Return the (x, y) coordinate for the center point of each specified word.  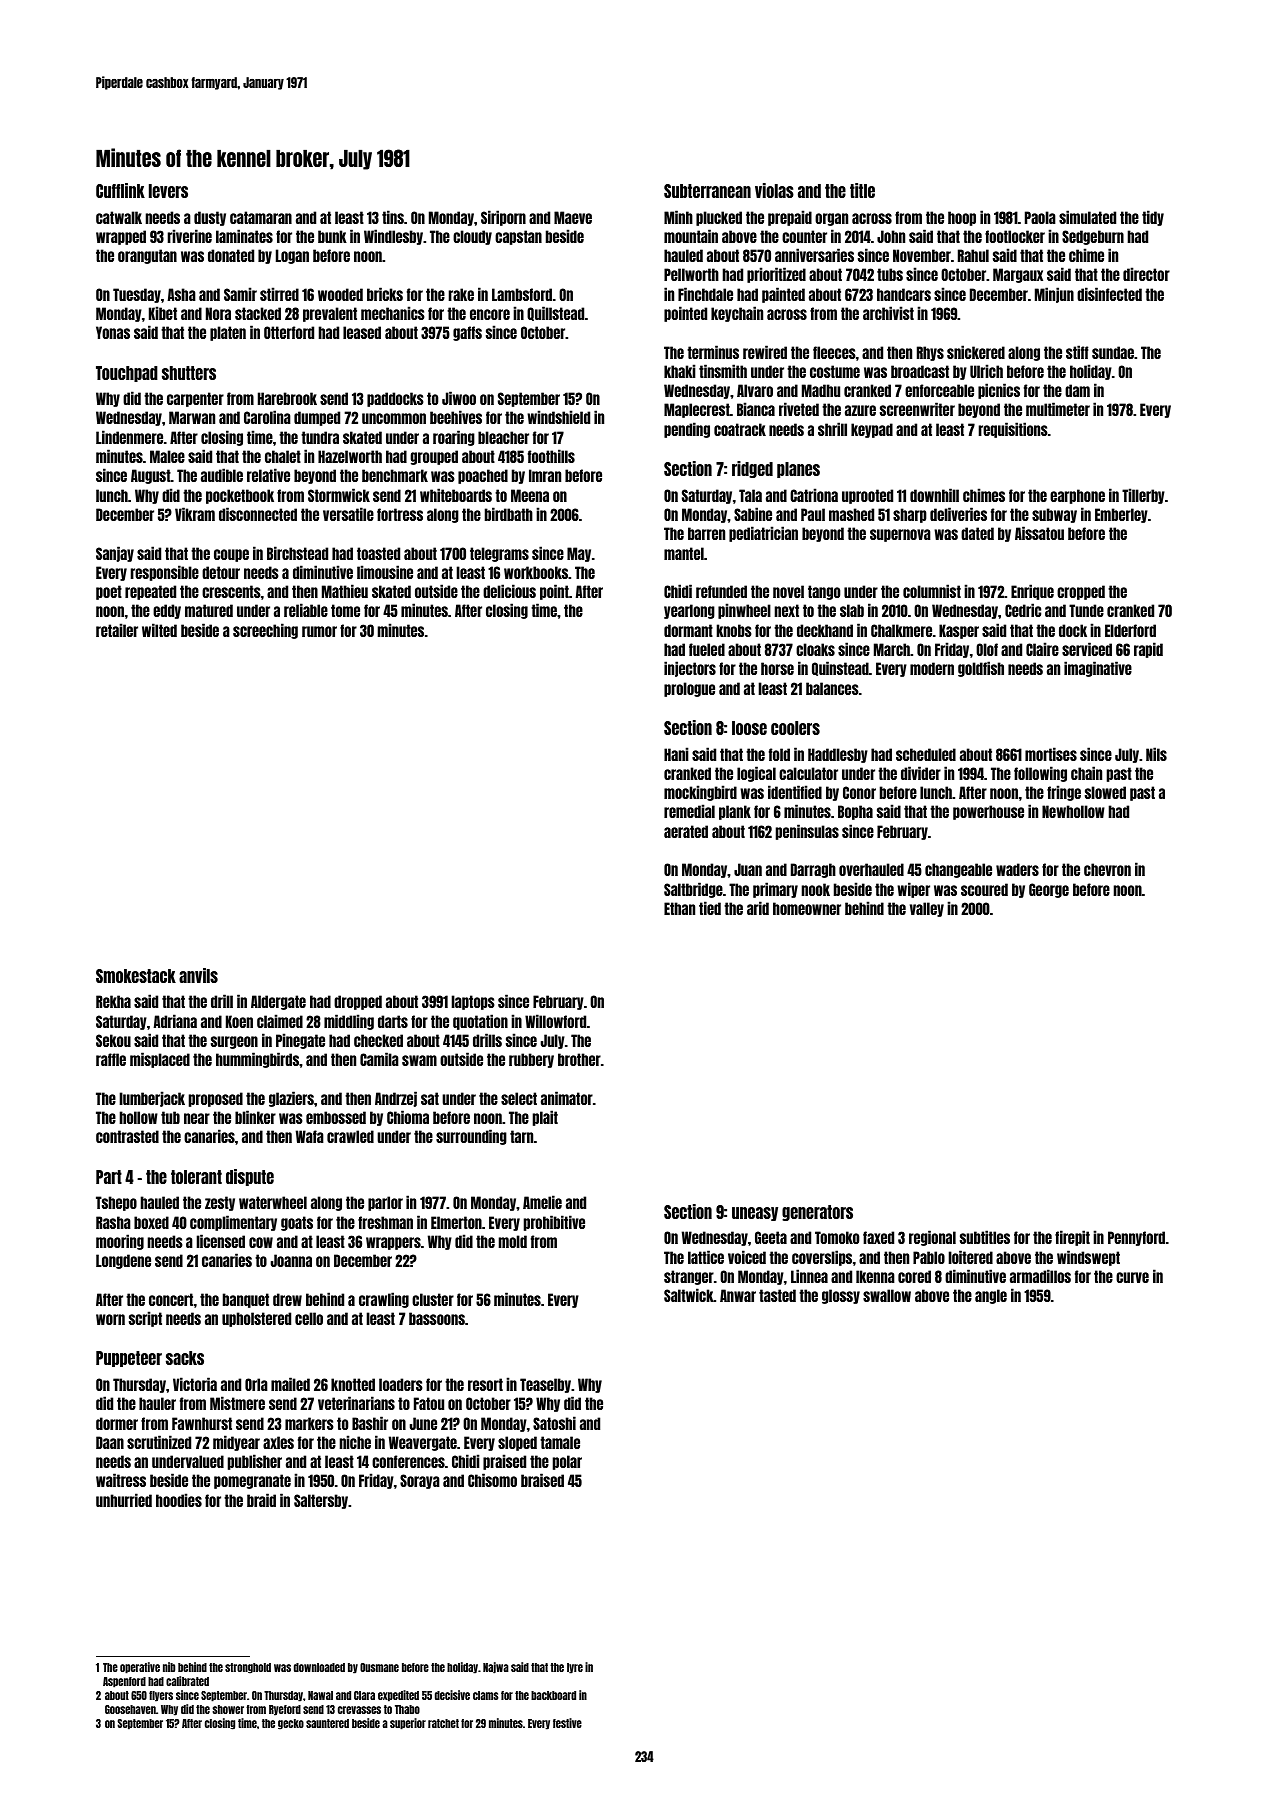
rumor (319, 631)
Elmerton (456, 1222)
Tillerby (1143, 496)
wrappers (393, 1243)
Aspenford (124, 1682)
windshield (558, 417)
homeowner (807, 908)
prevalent (330, 314)
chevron (1107, 869)
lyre (575, 1668)
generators (817, 1213)
